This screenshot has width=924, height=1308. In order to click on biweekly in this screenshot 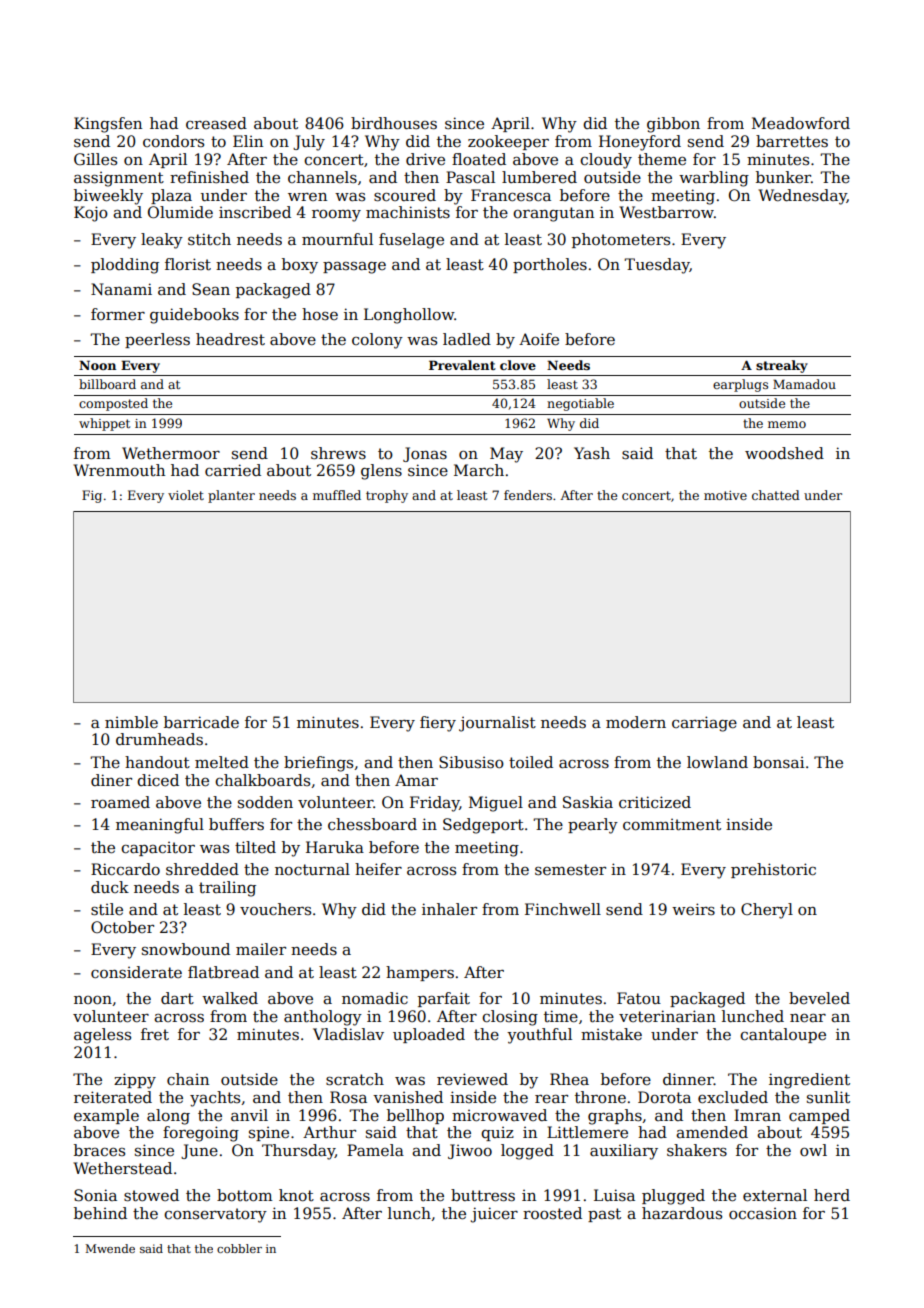, I will do `click(108, 197)`.
